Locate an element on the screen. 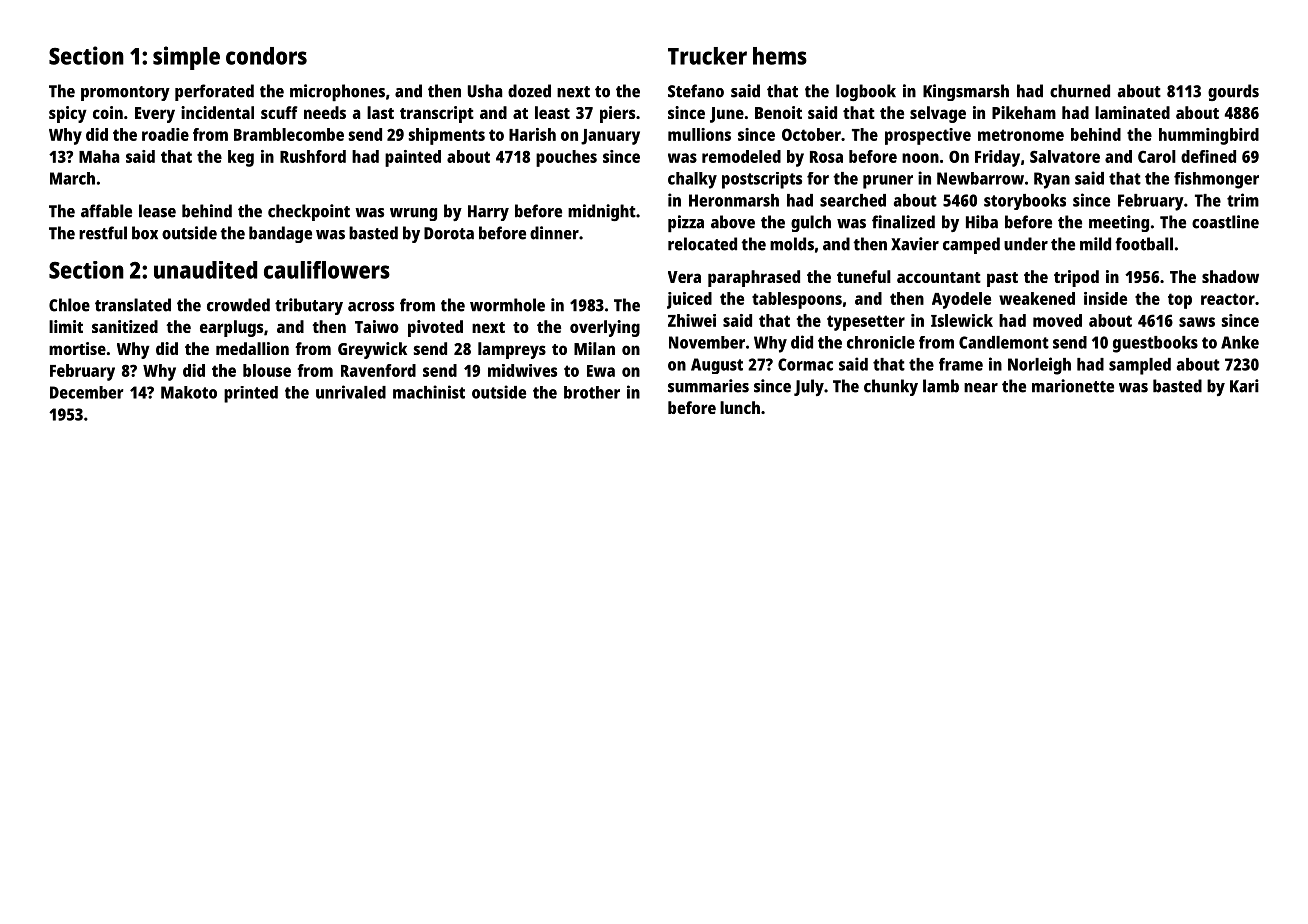 Image resolution: width=1308 pixels, height=924 pixels. printed is located at coordinates (251, 394).
